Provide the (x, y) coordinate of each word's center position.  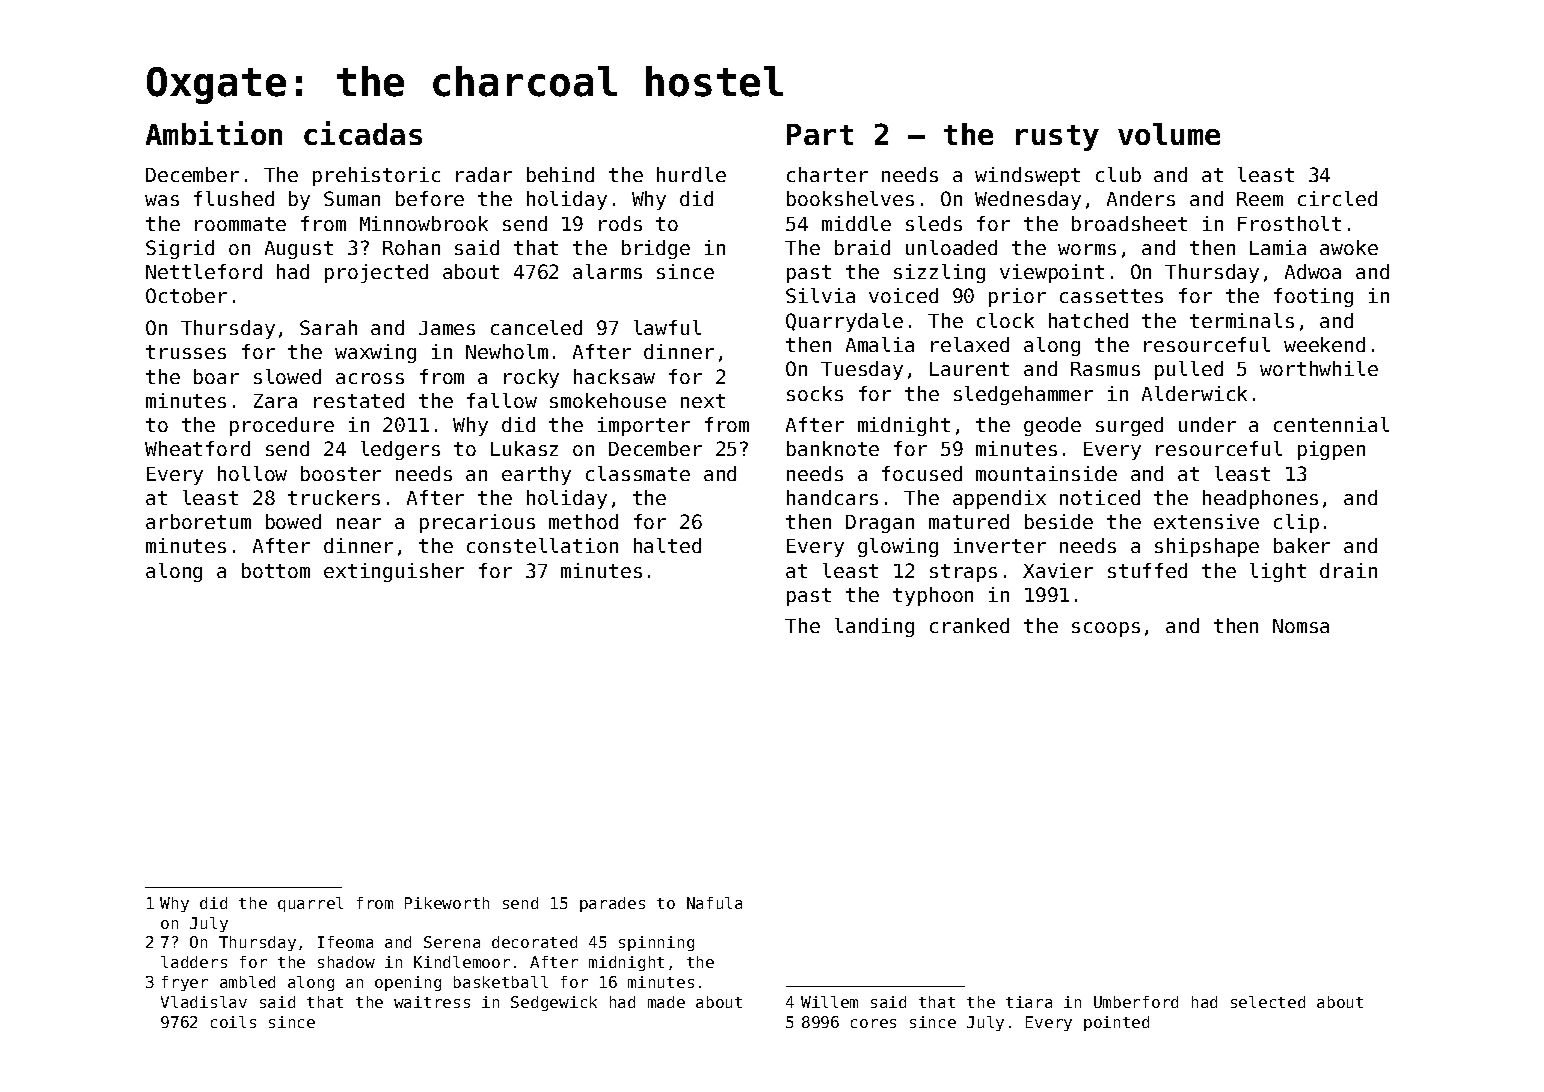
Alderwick (1194, 393)
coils (233, 1022)
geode (1052, 426)
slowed (287, 376)
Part (820, 134)
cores (873, 1023)
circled (1337, 198)
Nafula (714, 903)
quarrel (310, 904)
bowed (293, 521)
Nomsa (1301, 626)
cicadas (363, 133)
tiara (1029, 1002)
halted (667, 545)
